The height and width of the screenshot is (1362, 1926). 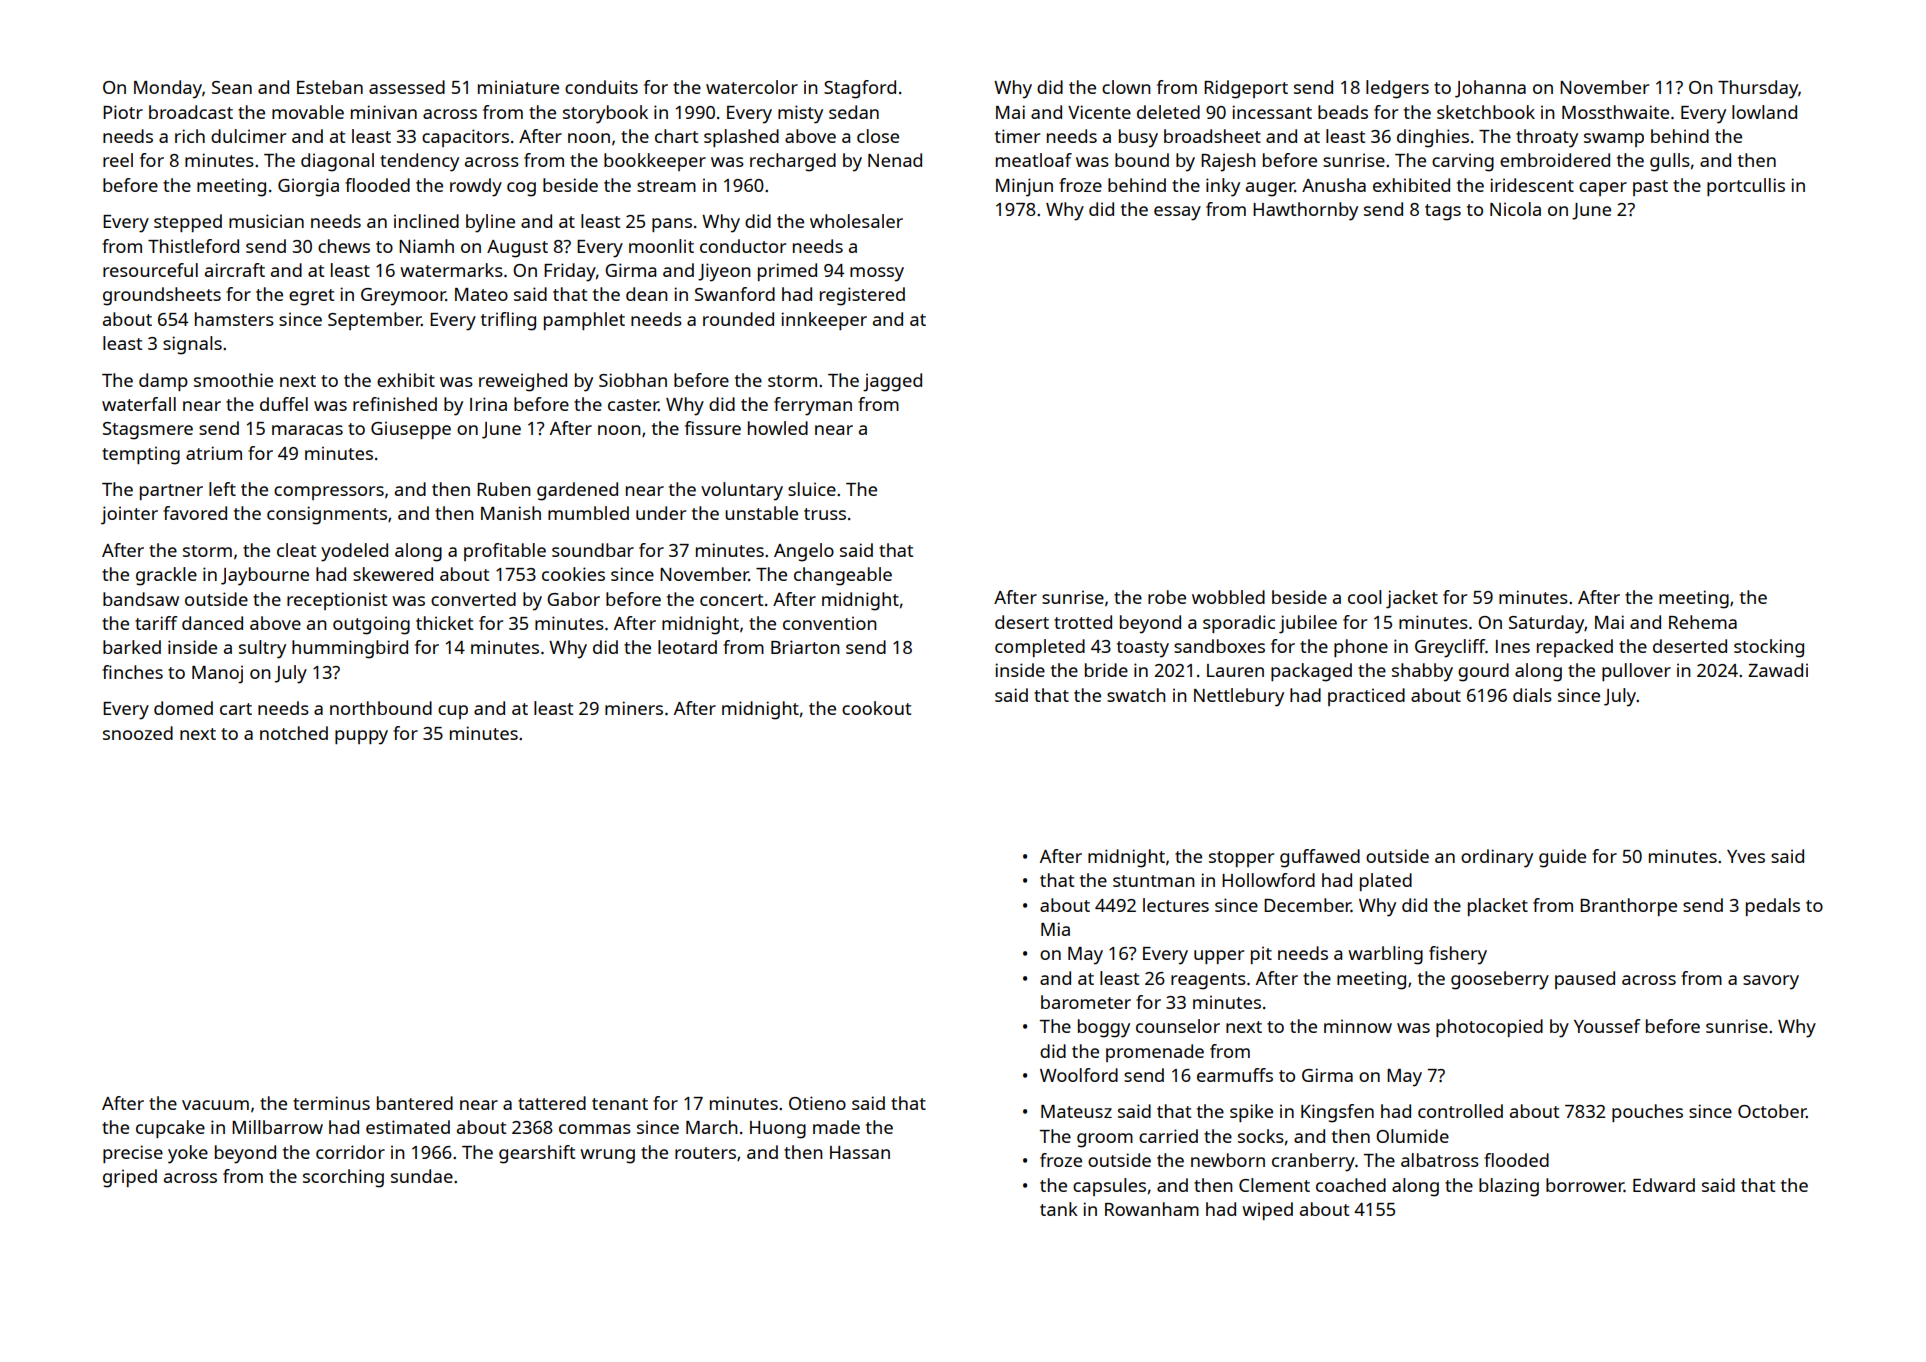 What do you see at coordinates (518, 87) in the screenshot?
I see `miniature` at bounding box center [518, 87].
